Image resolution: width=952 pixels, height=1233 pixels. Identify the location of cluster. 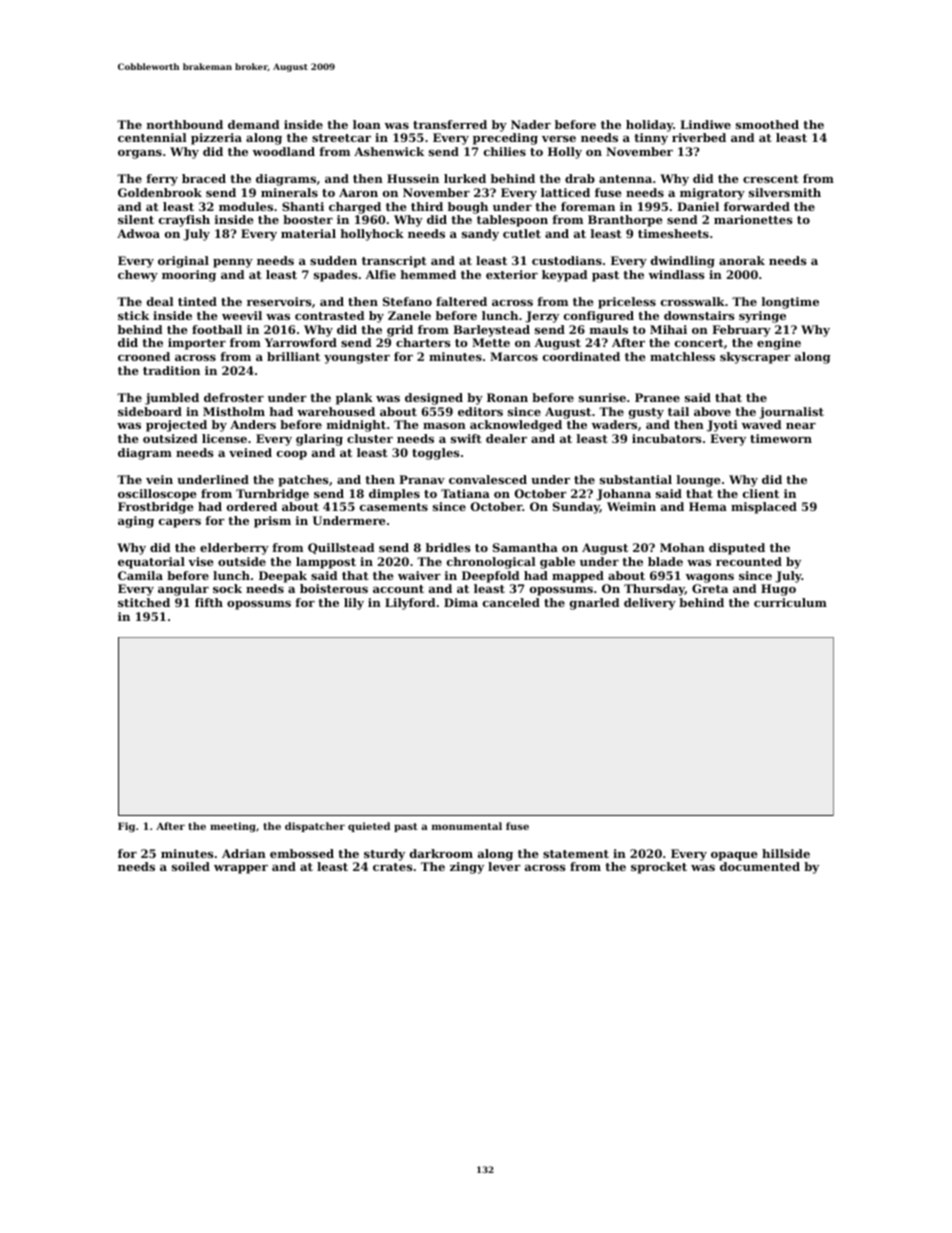
(370, 438).
